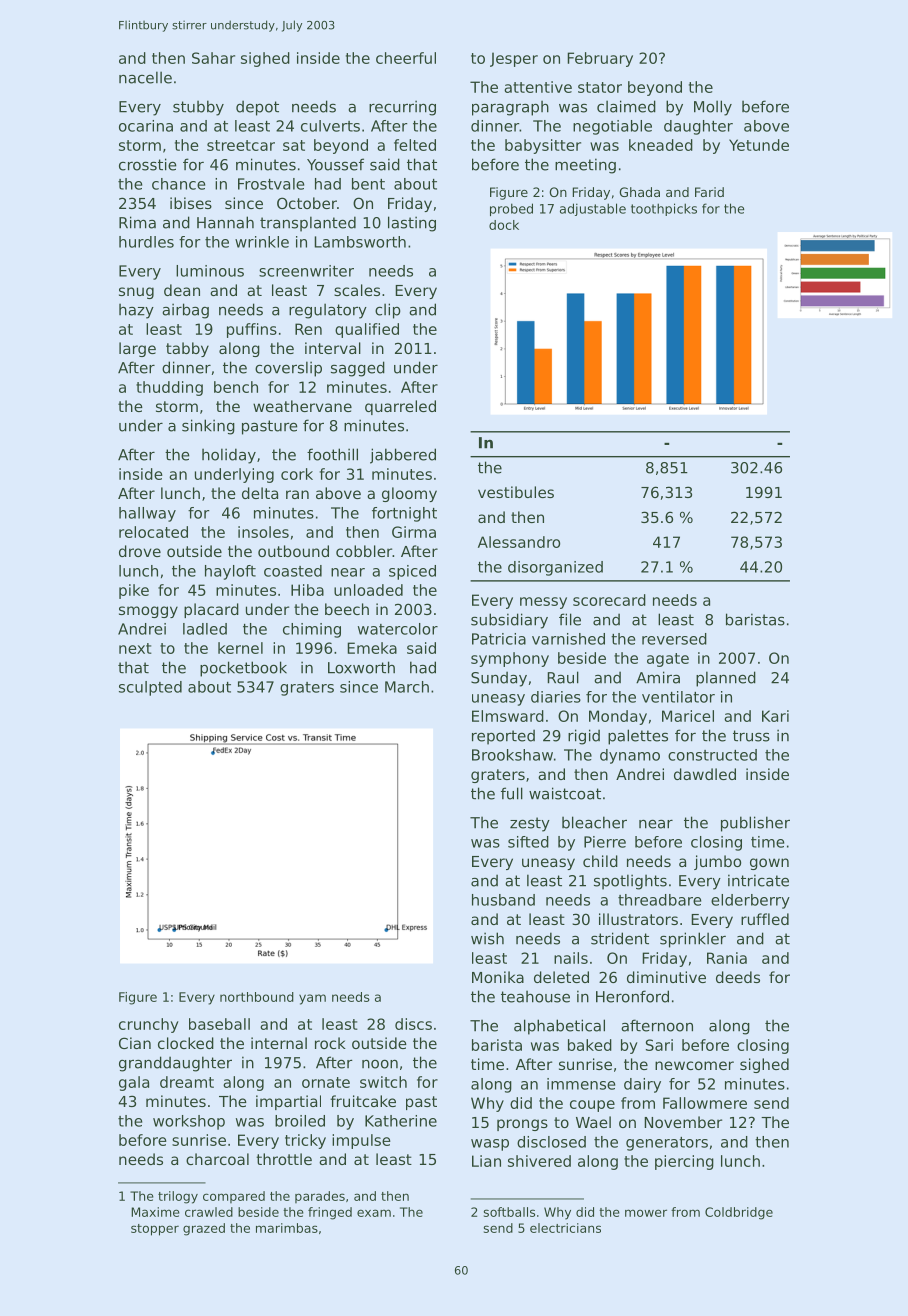 The image size is (908, 1316). Describe the element at coordinates (134, 591) in the page. I see `pike` at that location.
